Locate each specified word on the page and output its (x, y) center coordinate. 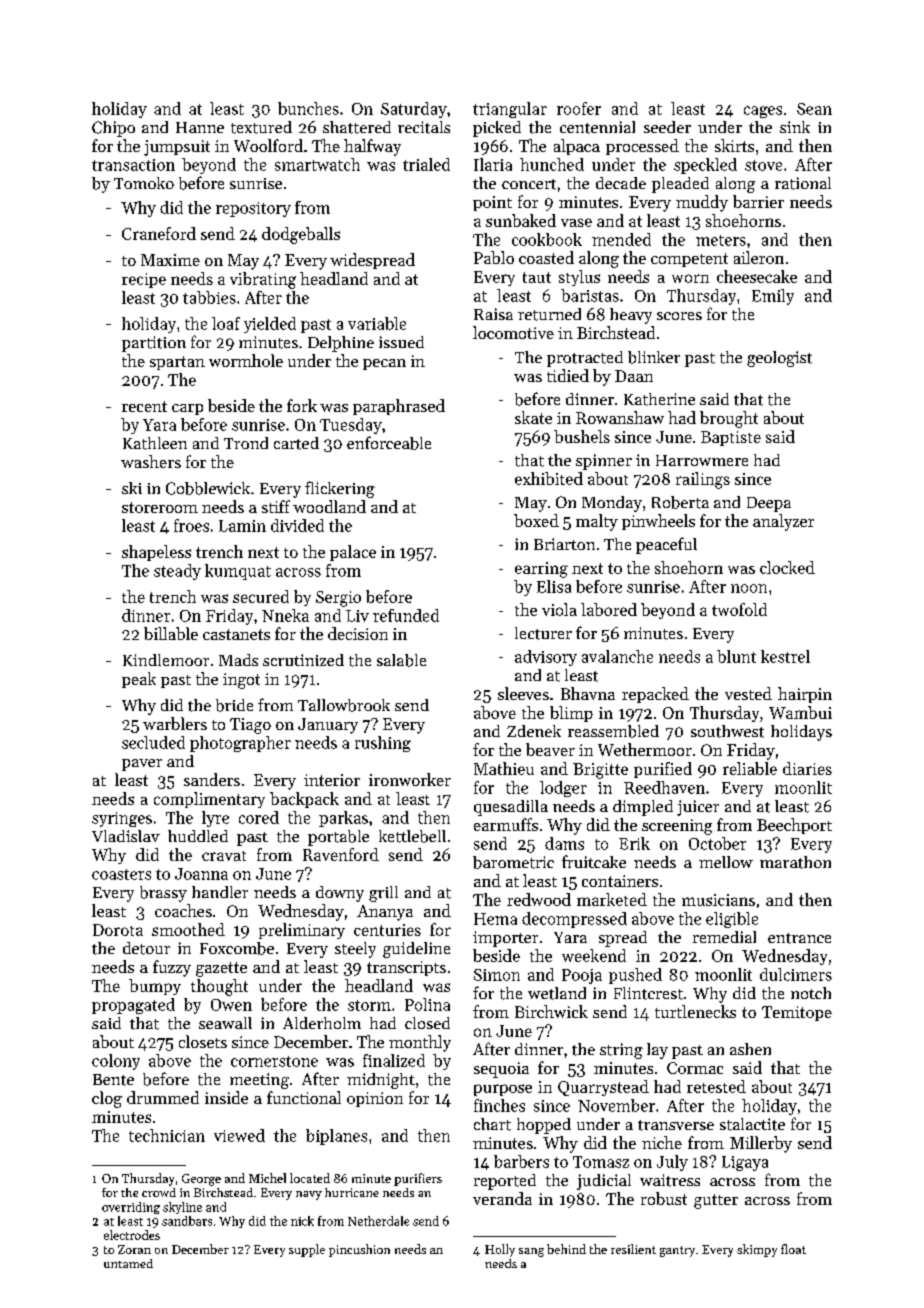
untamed (128, 1263)
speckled (705, 166)
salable (401, 660)
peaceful (666, 545)
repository (253, 209)
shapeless (156, 553)
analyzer (783, 522)
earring (541, 570)
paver (142, 765)
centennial (597, 127)
